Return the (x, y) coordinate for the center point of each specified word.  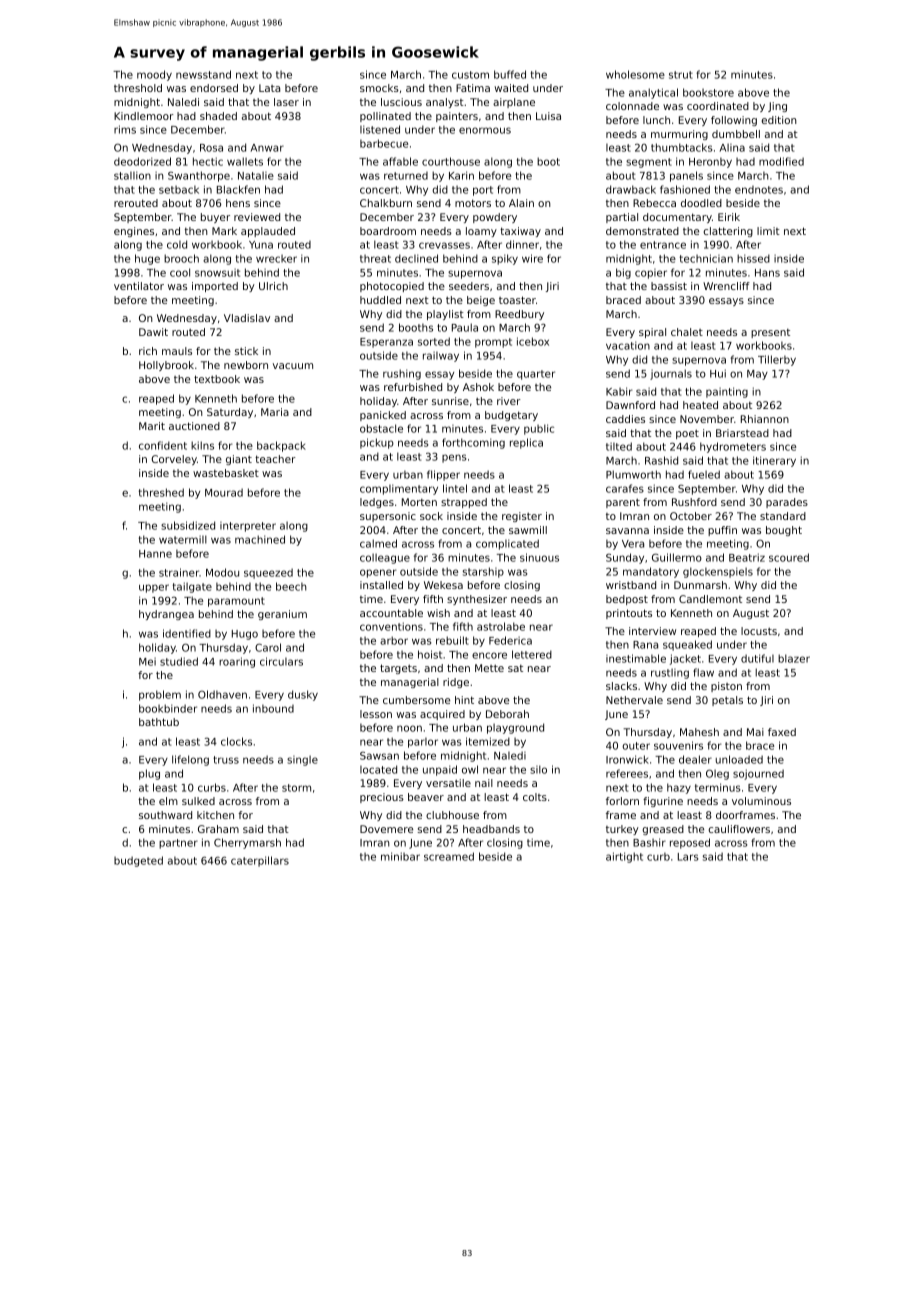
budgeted (138, 861)
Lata (269, 88)
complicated (507, 544)
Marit (152, 426)
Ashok (478, 387)
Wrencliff (726, 286)
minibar (400, 856)
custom (470, 75)
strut (681, 75)
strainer (179, 572)
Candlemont (710, 599)
